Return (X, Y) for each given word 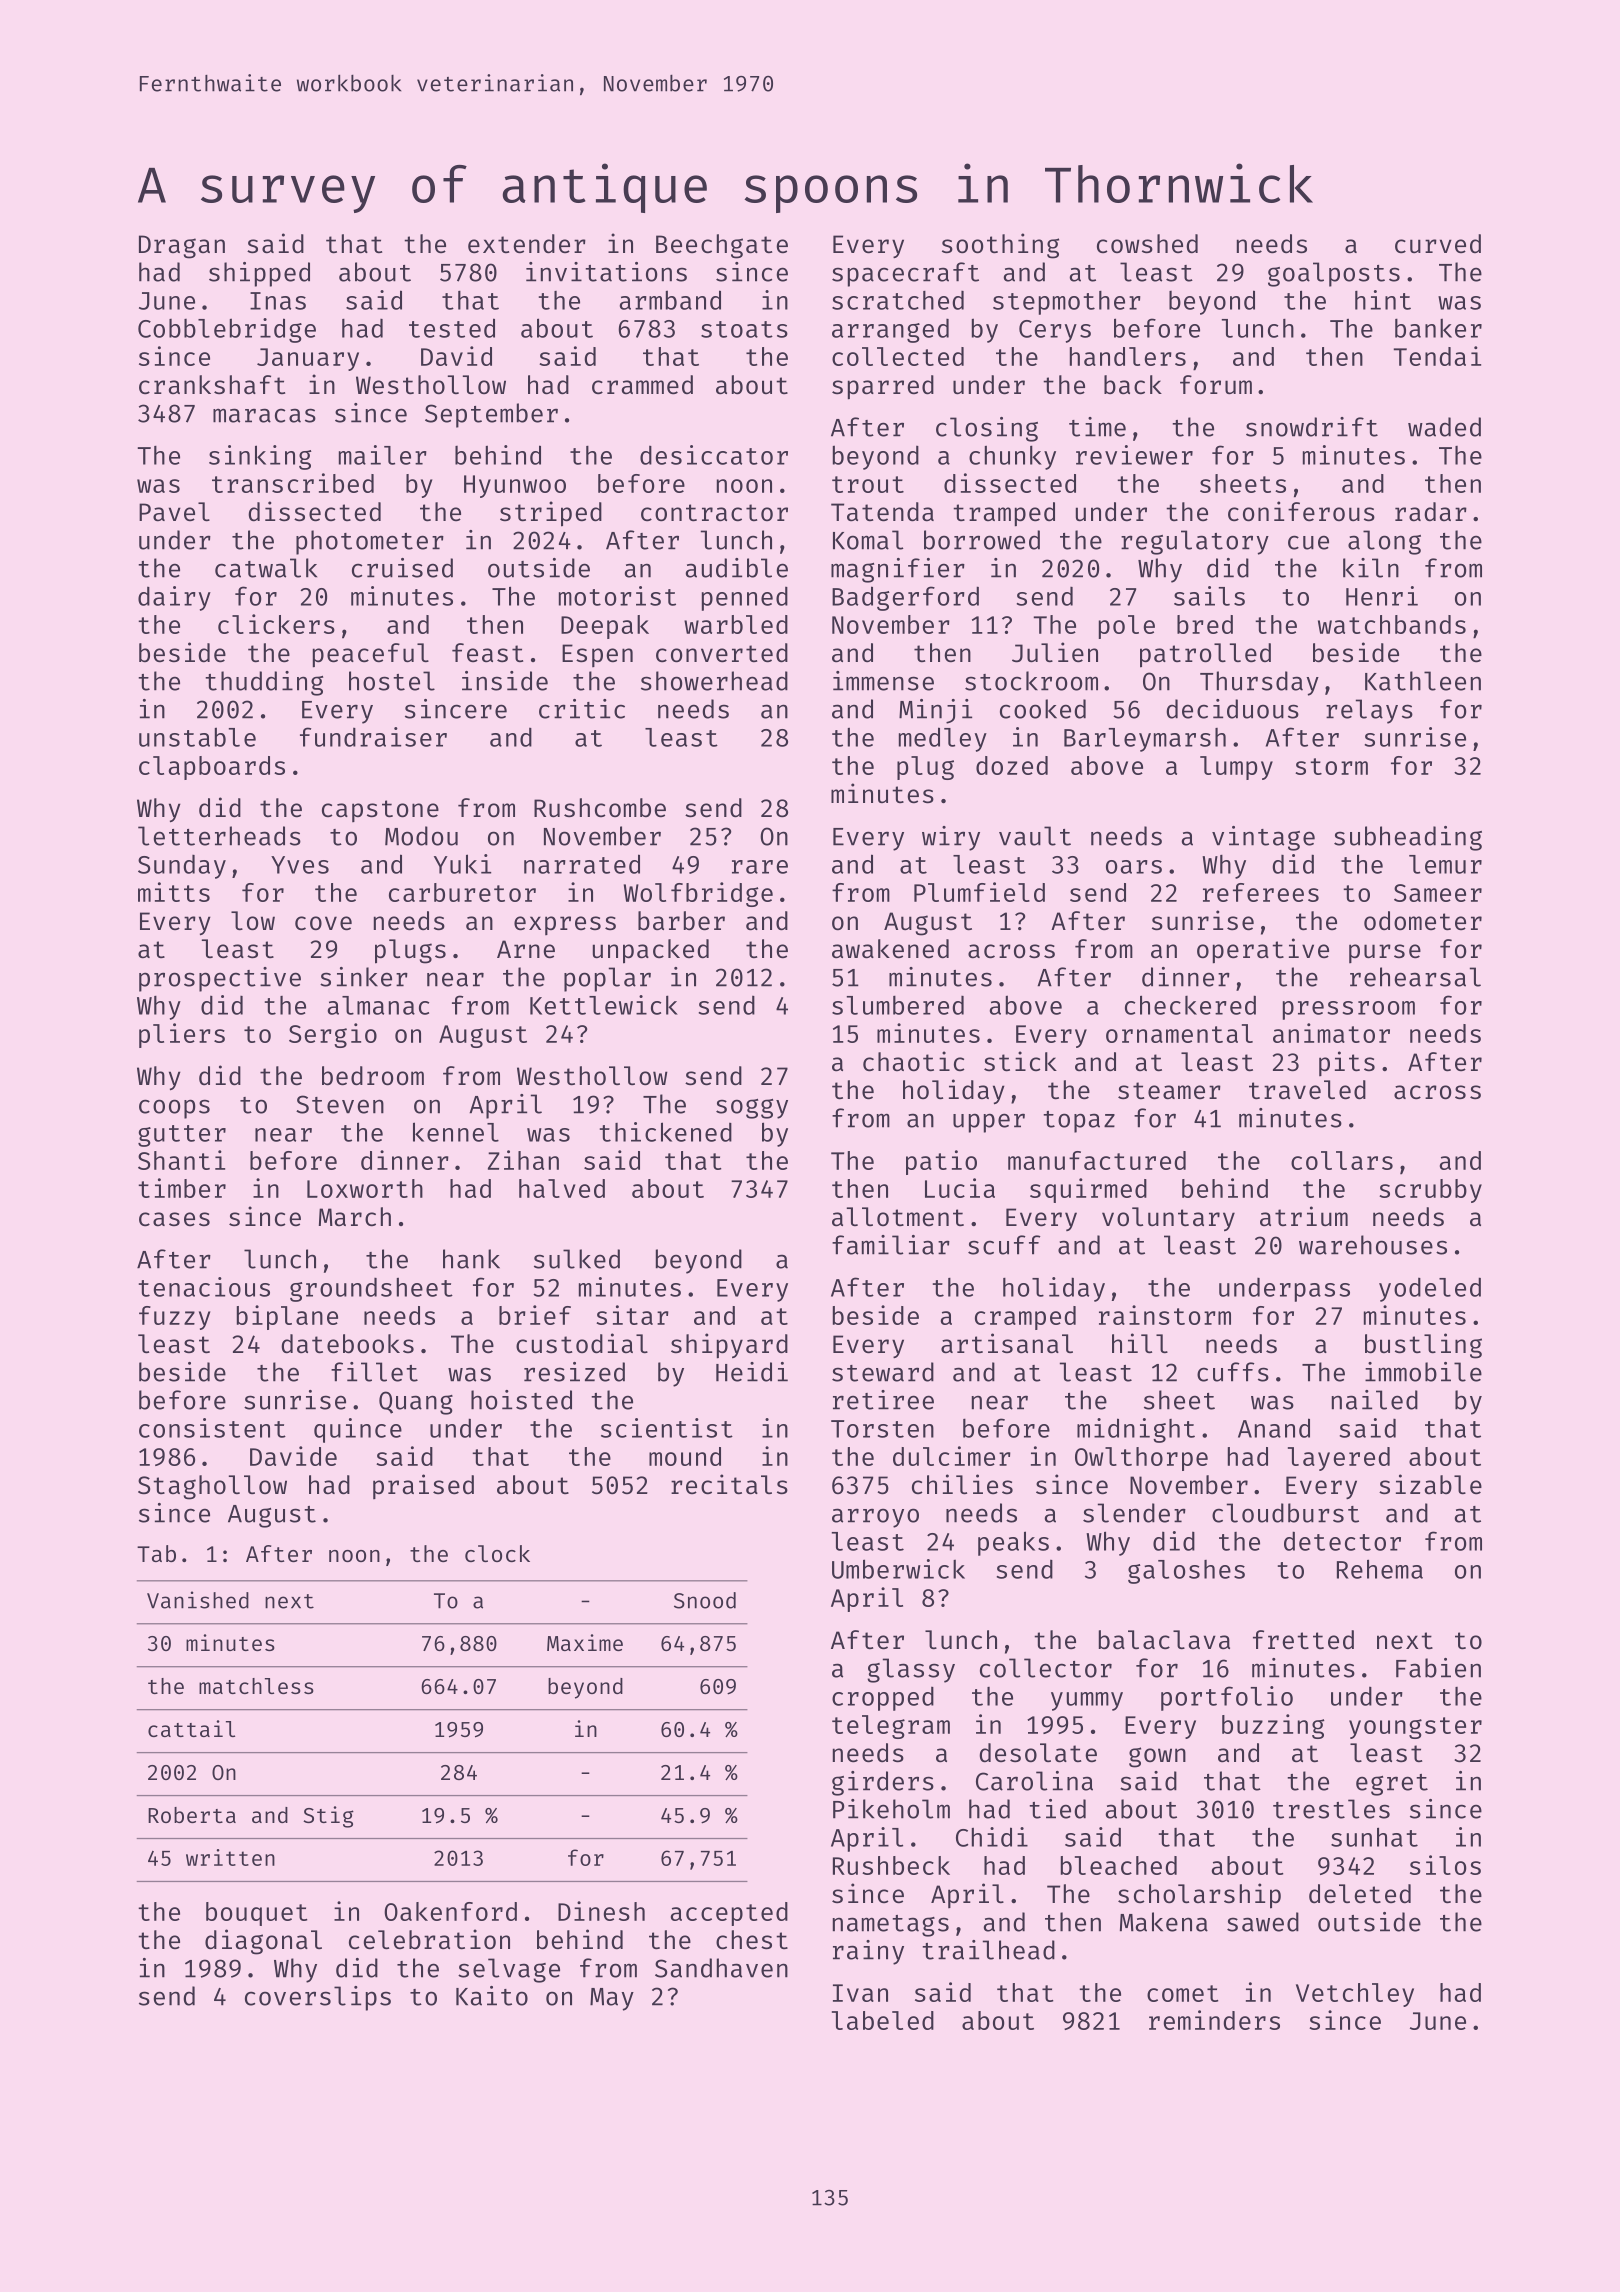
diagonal (263, 1942)
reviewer (1134, 455)
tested (452, 328)
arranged (890, 331)
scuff (1004, 1245)
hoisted (521, 1400)
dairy (174, 598)
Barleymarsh (1145, 740)
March (355, 1217)
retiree (883, 1400)
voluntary (1168, 1219)
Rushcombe (600, 808)
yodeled (1430, 1289)
